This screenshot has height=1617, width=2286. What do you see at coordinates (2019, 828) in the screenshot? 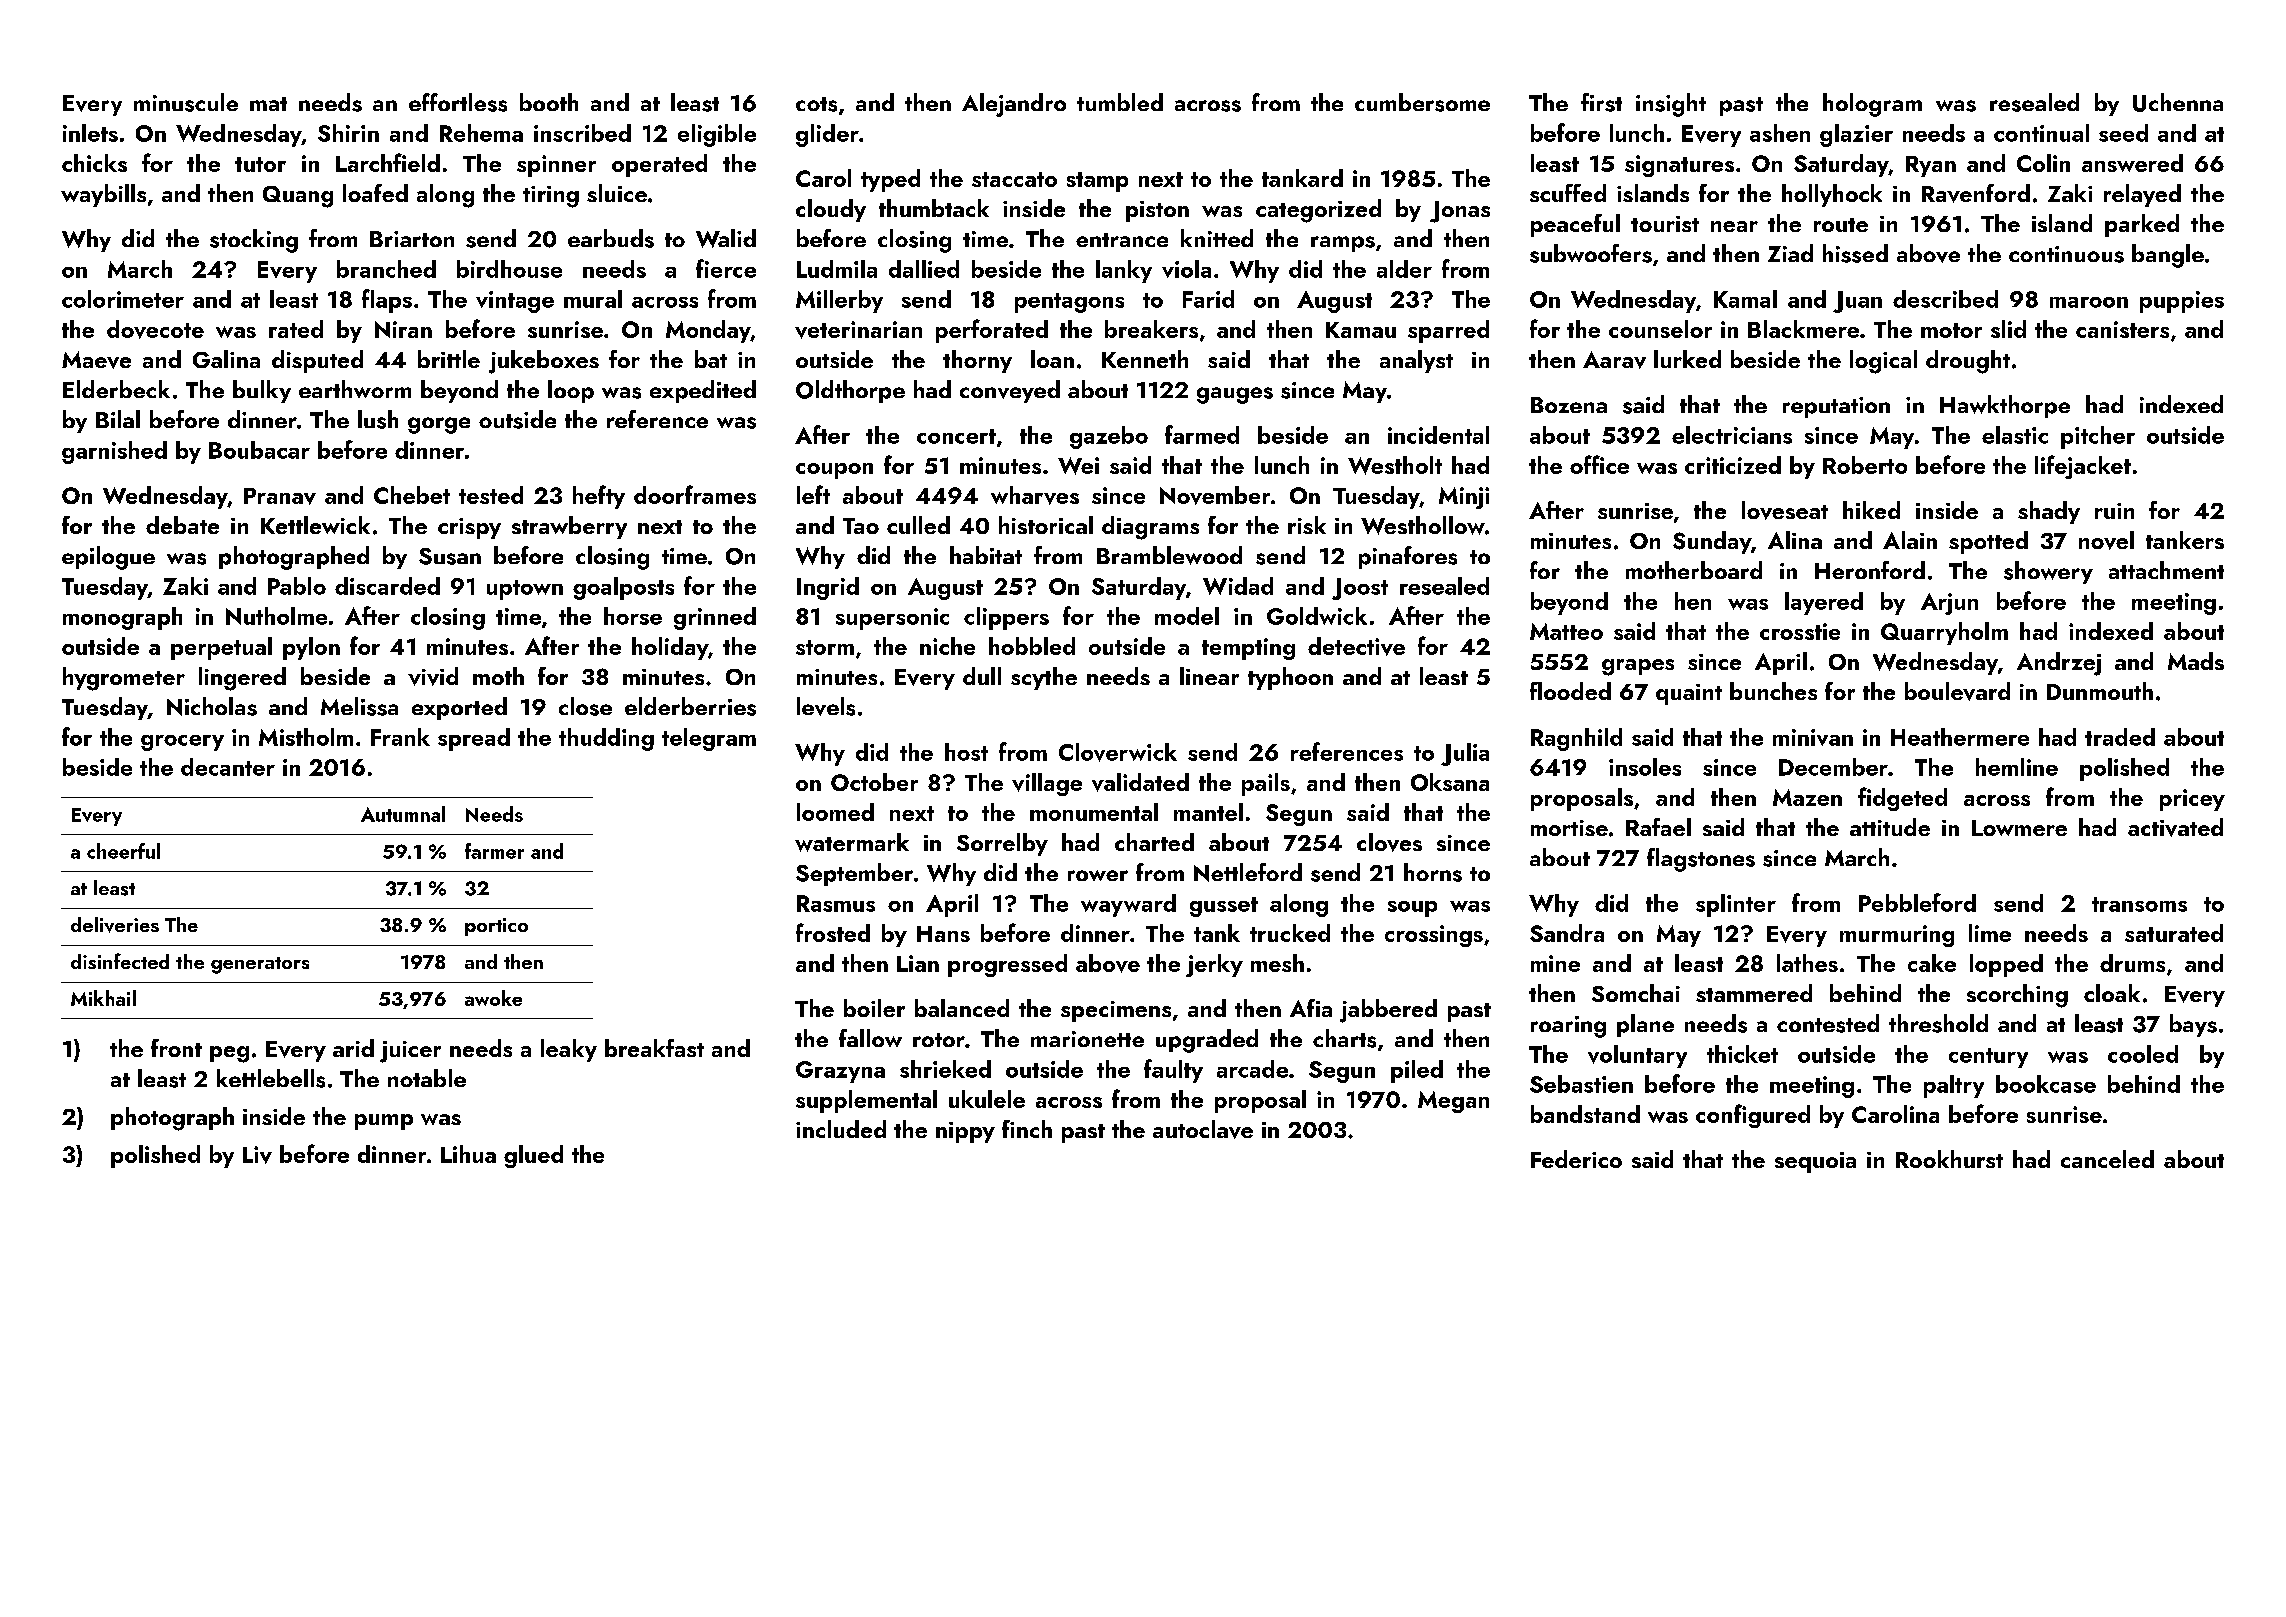
I see `Lowmere` at bounding box center [2019, 828].
